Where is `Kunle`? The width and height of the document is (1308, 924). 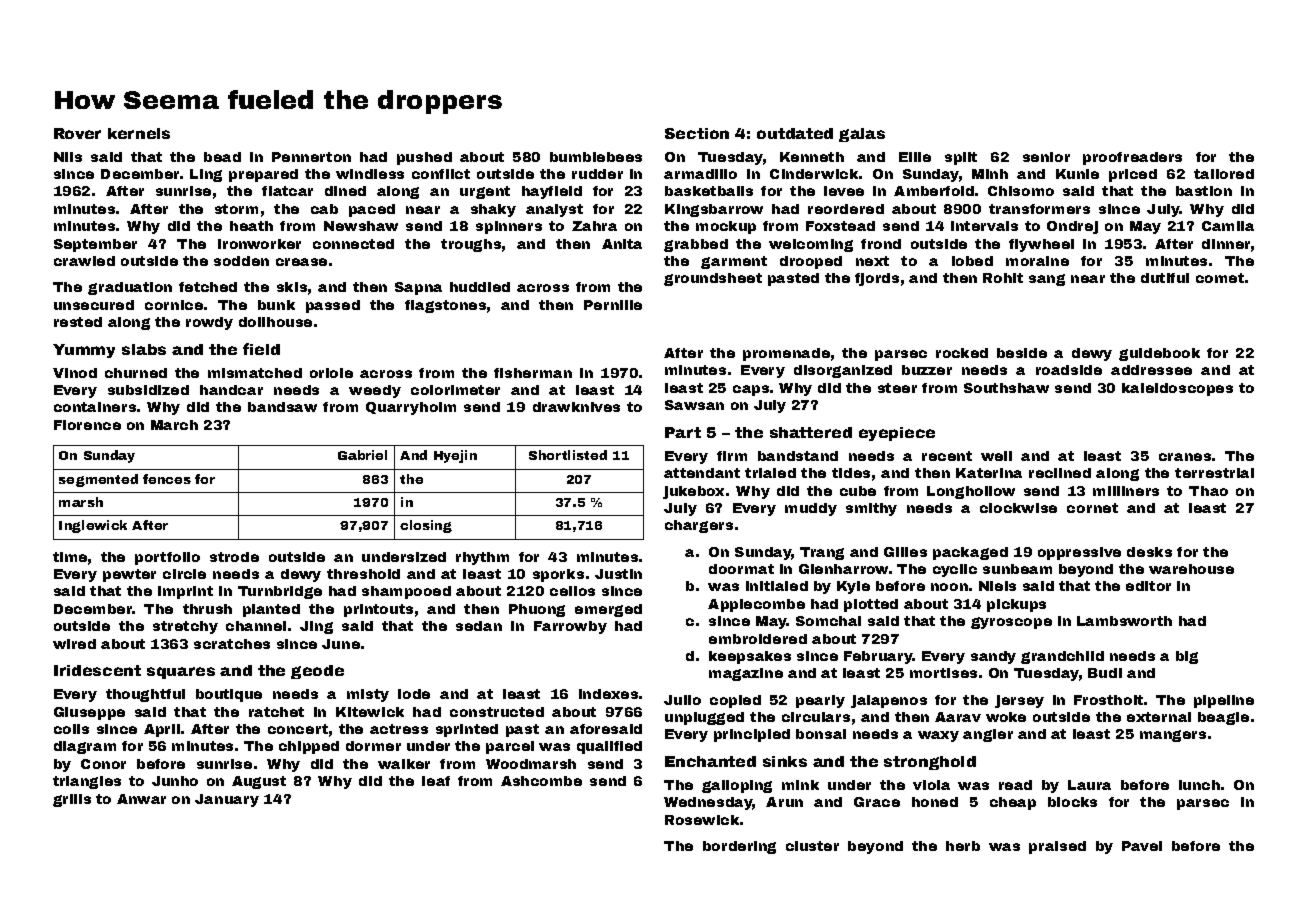 Kunle is located at coordinates (1077, 174).
